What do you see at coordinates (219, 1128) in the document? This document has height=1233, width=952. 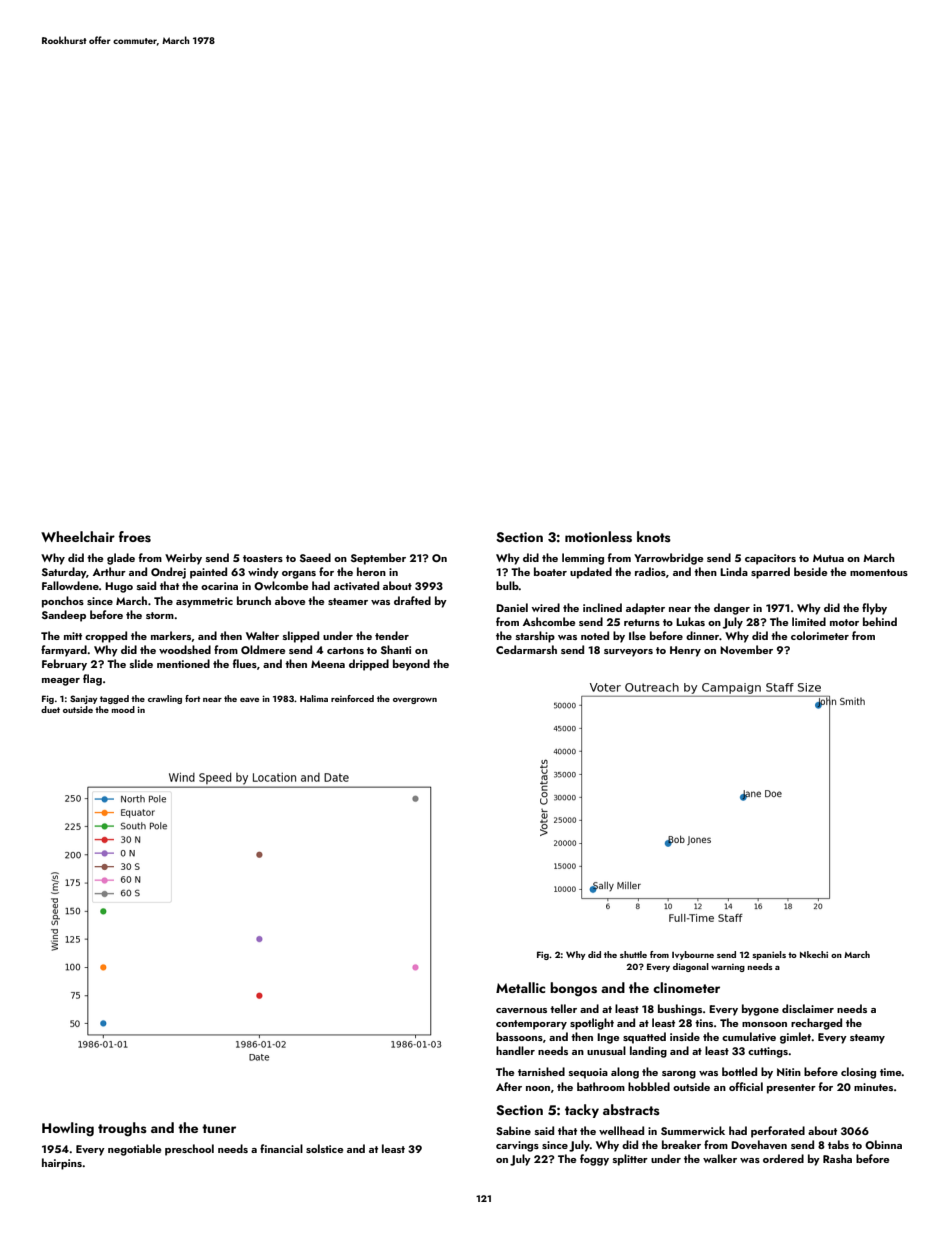 I see `tuner` at bounding box center [219, 1128].
